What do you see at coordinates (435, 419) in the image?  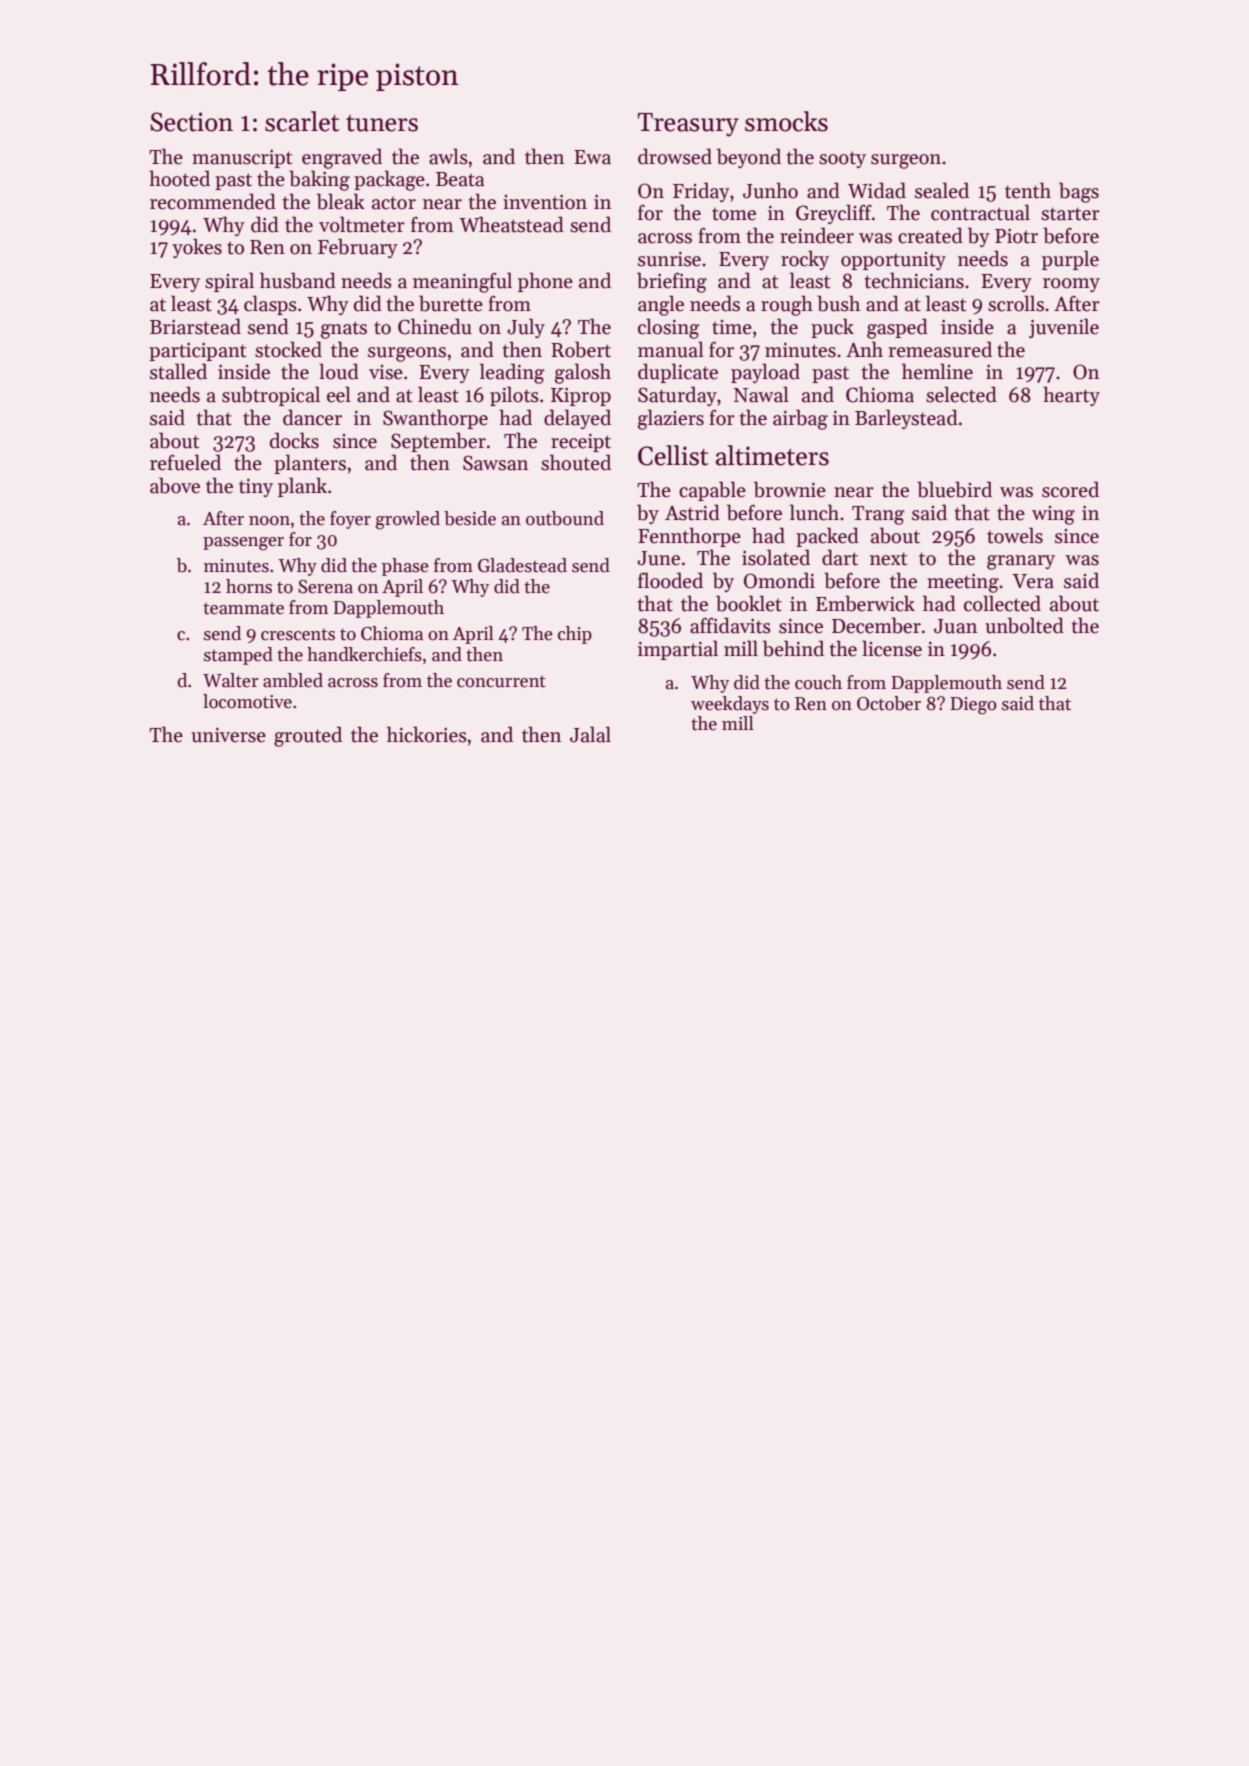 I see `Swanthorpe` at bounding box center [435, 419].
